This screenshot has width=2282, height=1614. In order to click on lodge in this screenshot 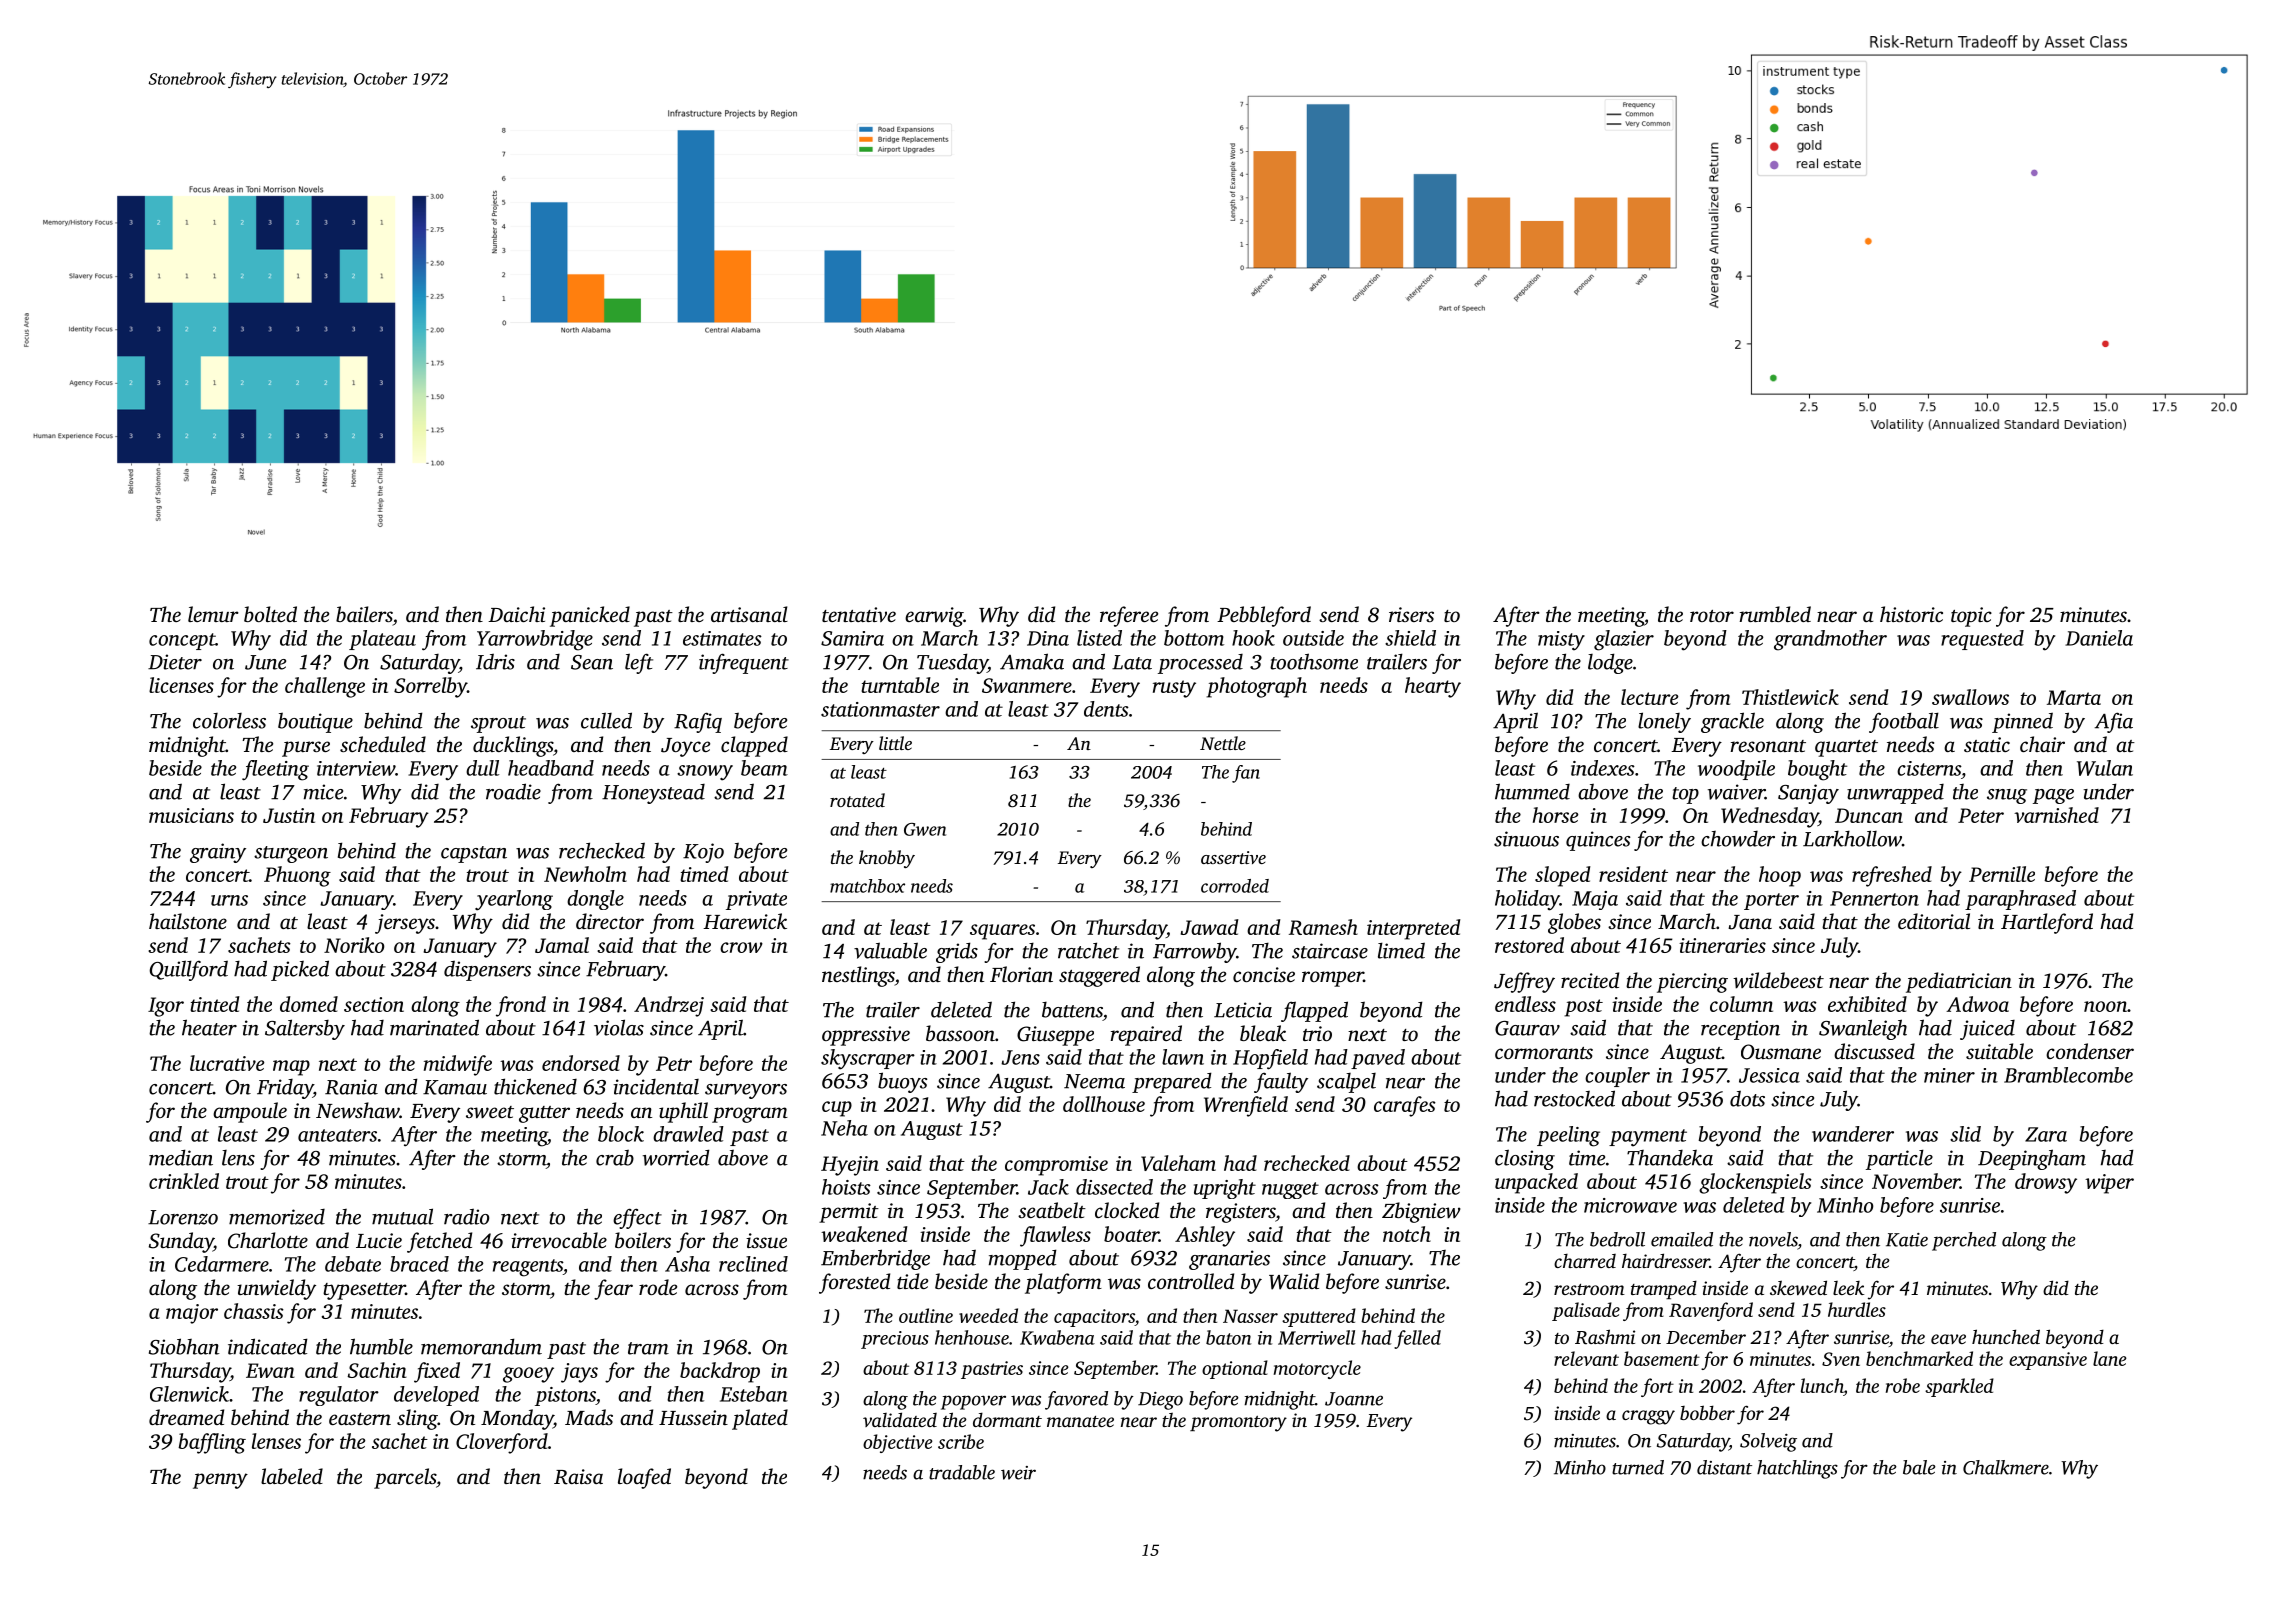, I will do `click(1610, 663)`.
